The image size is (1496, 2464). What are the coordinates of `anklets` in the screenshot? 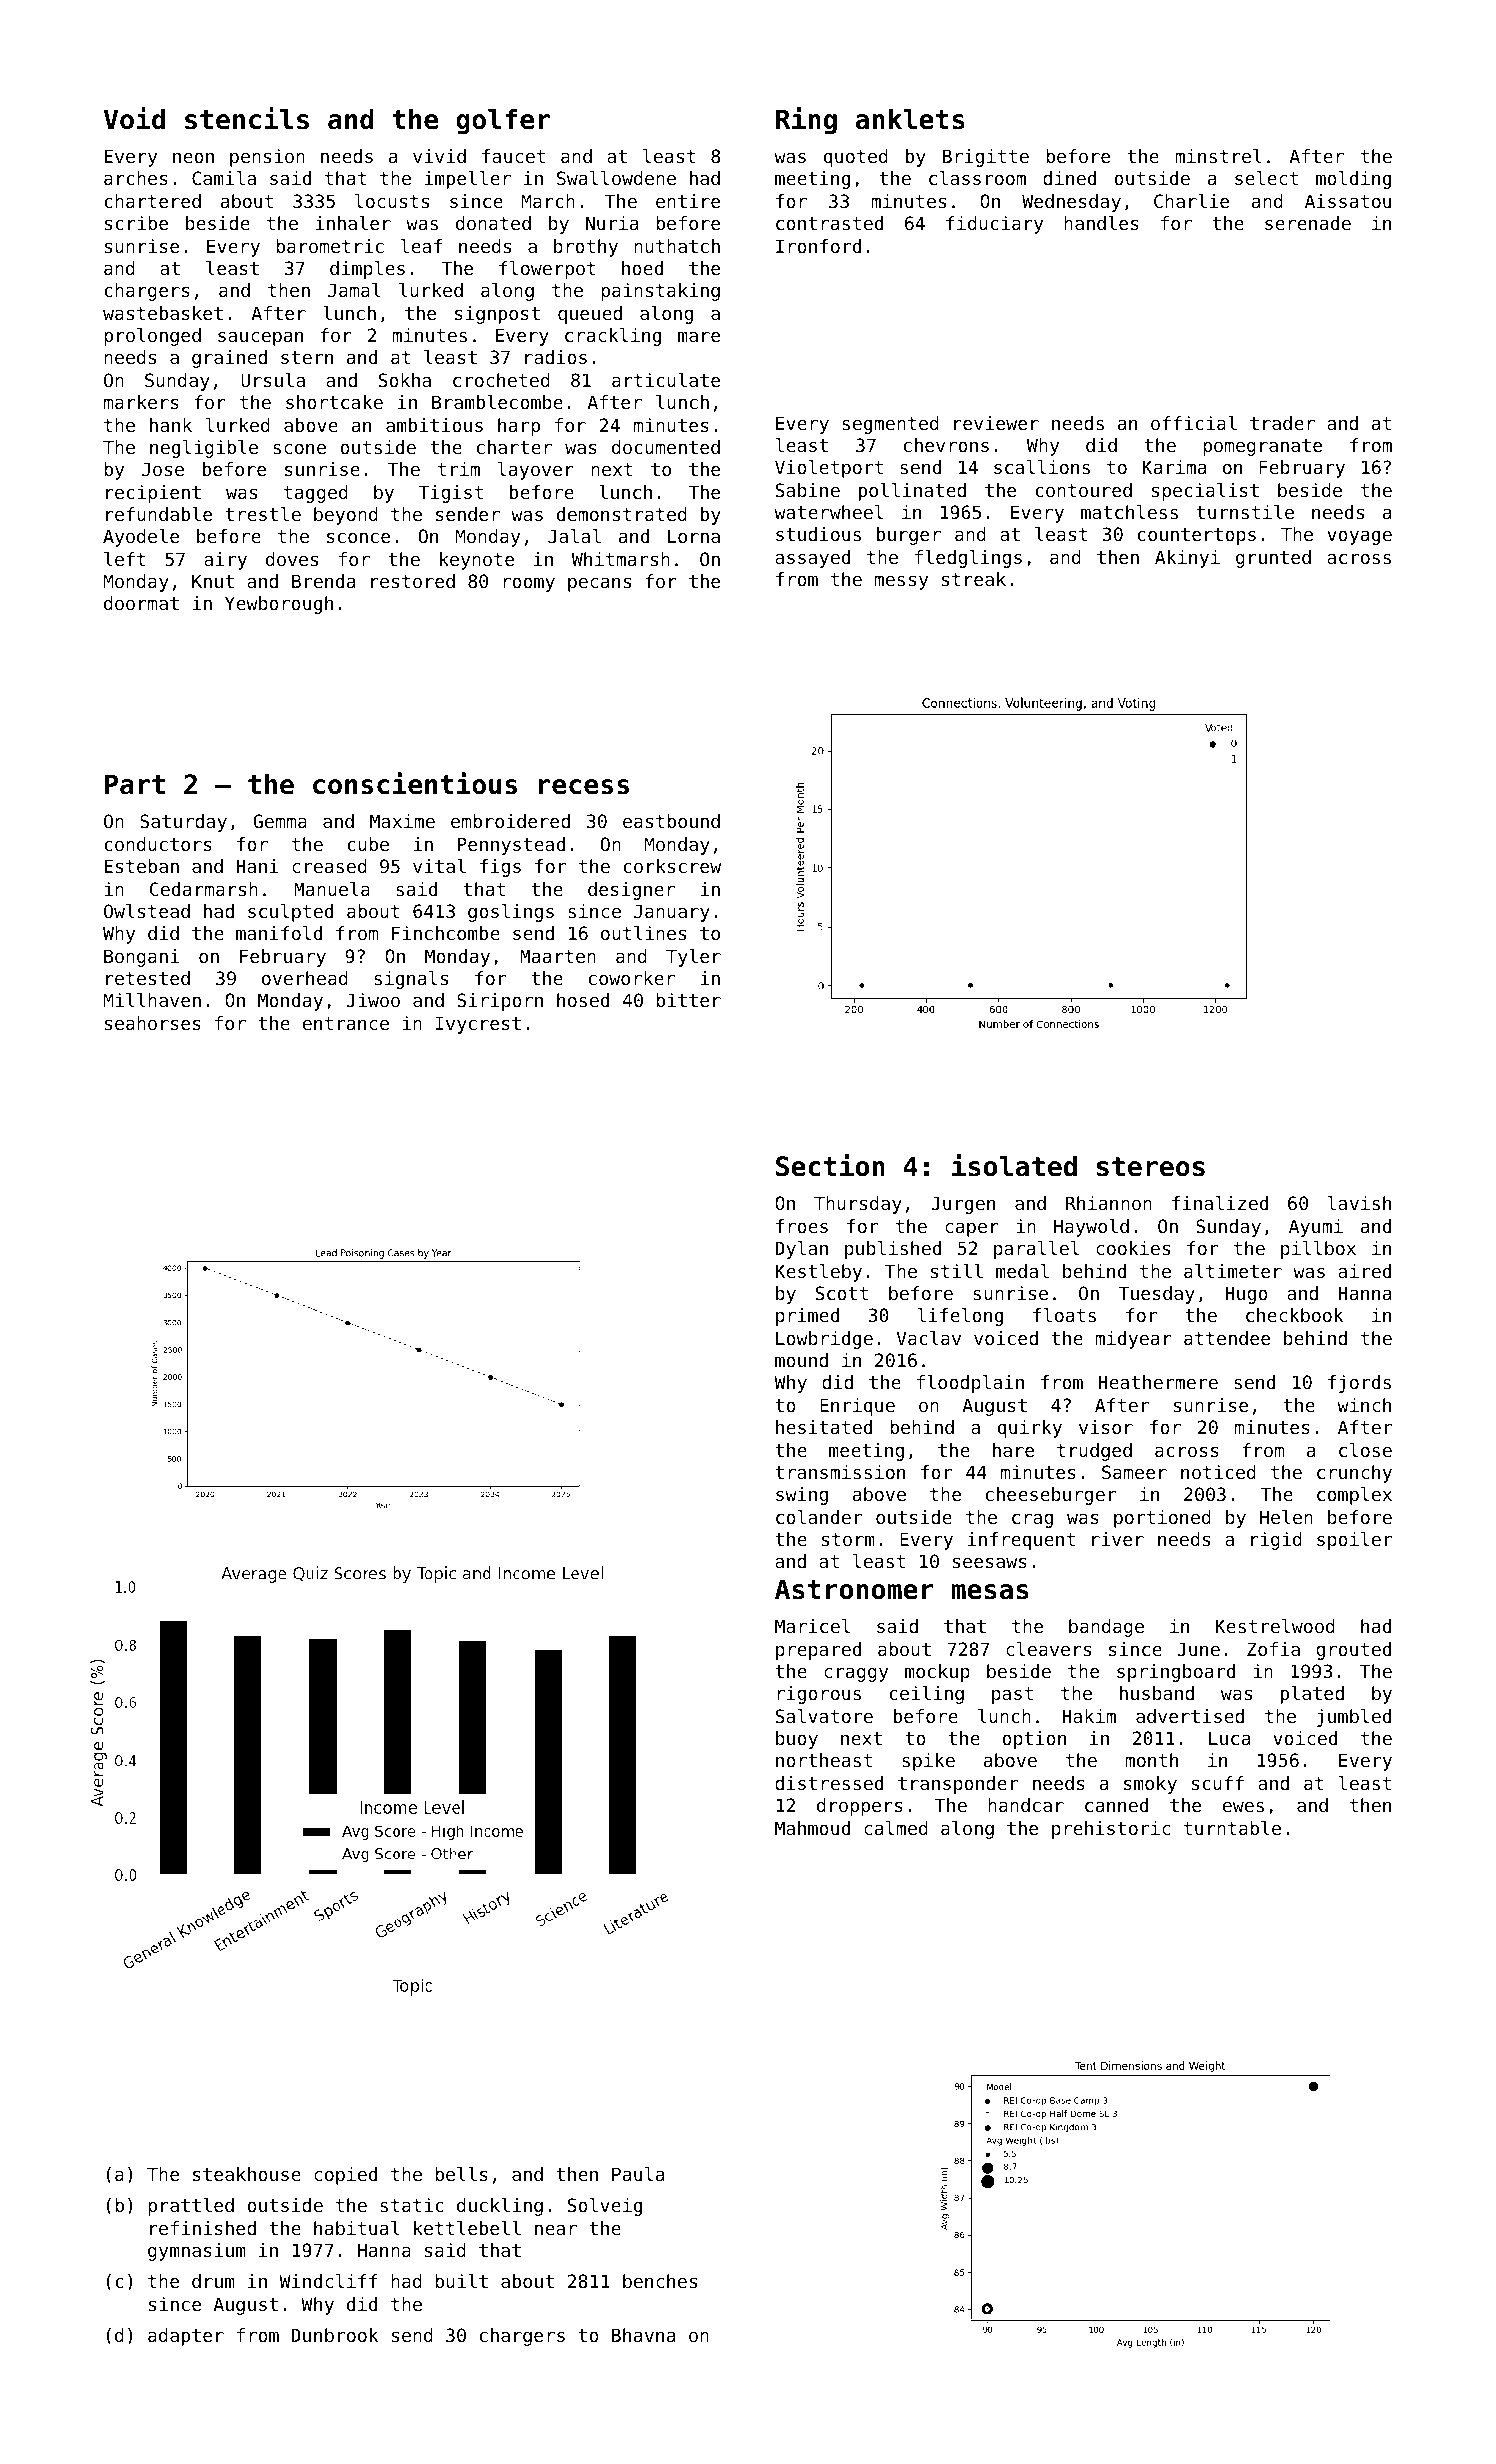 It's located at (910, 119).
